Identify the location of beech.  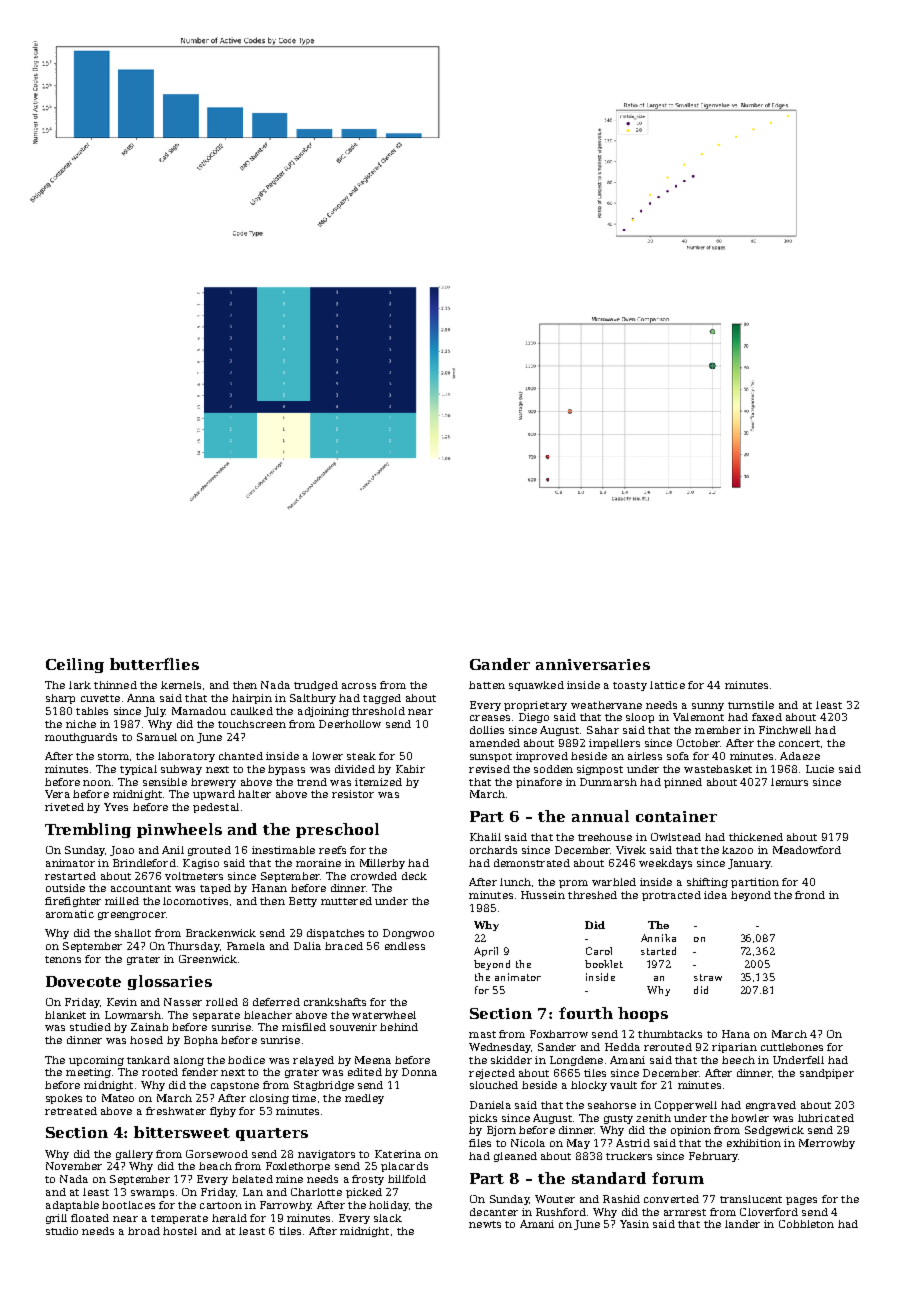
(738, 1060).
